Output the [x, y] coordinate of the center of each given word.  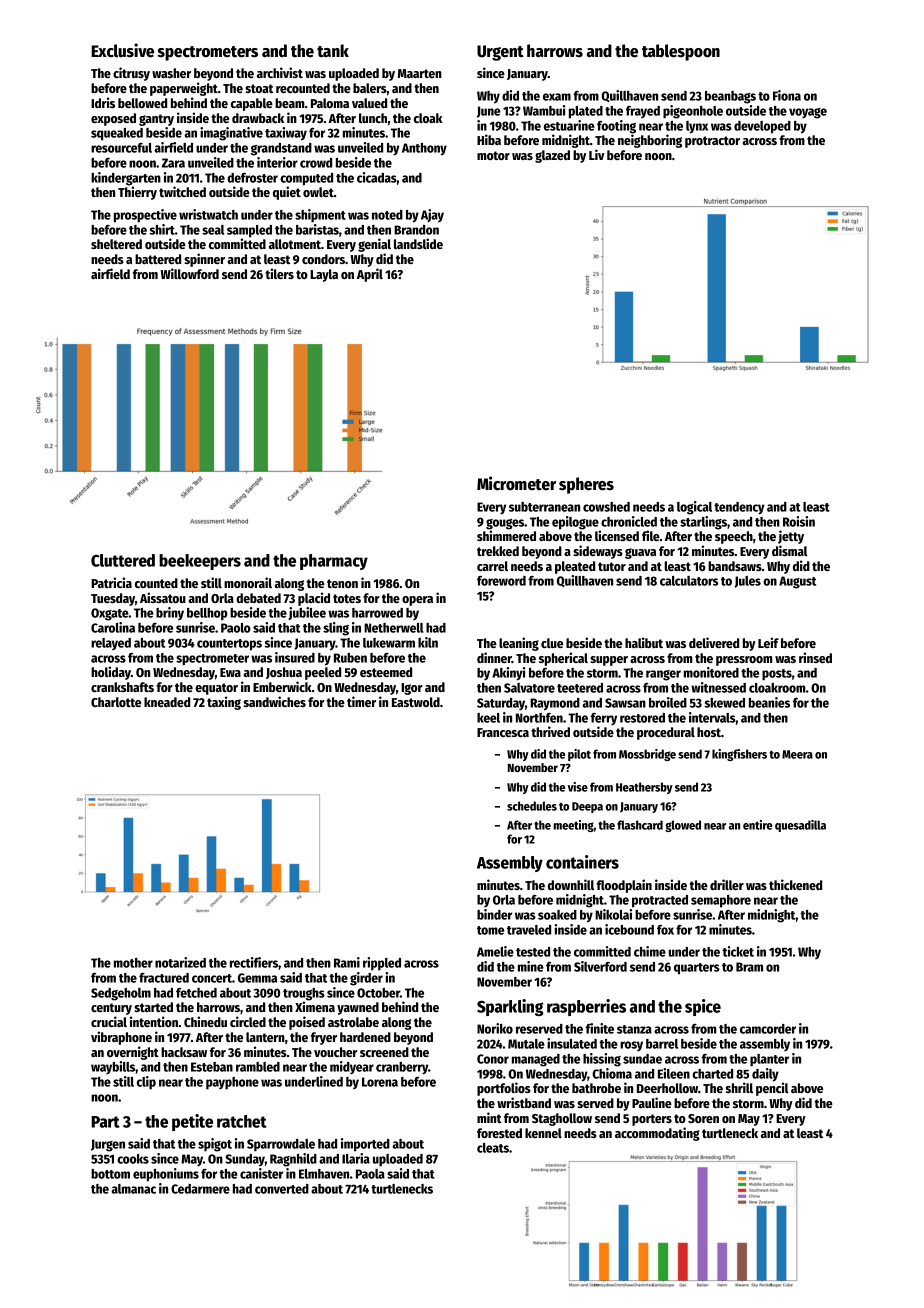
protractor [712, 142]
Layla [324, 275]
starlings [703, 523]
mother [133, 963]
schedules [532, 806]
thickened [795, 884]
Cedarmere [200, 1189]
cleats [493, 1148]
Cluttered [123, 560]
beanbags [730, 97]
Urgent [500, 53]
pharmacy [334, 562]
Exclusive [122, 50]
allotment [295, 244]
